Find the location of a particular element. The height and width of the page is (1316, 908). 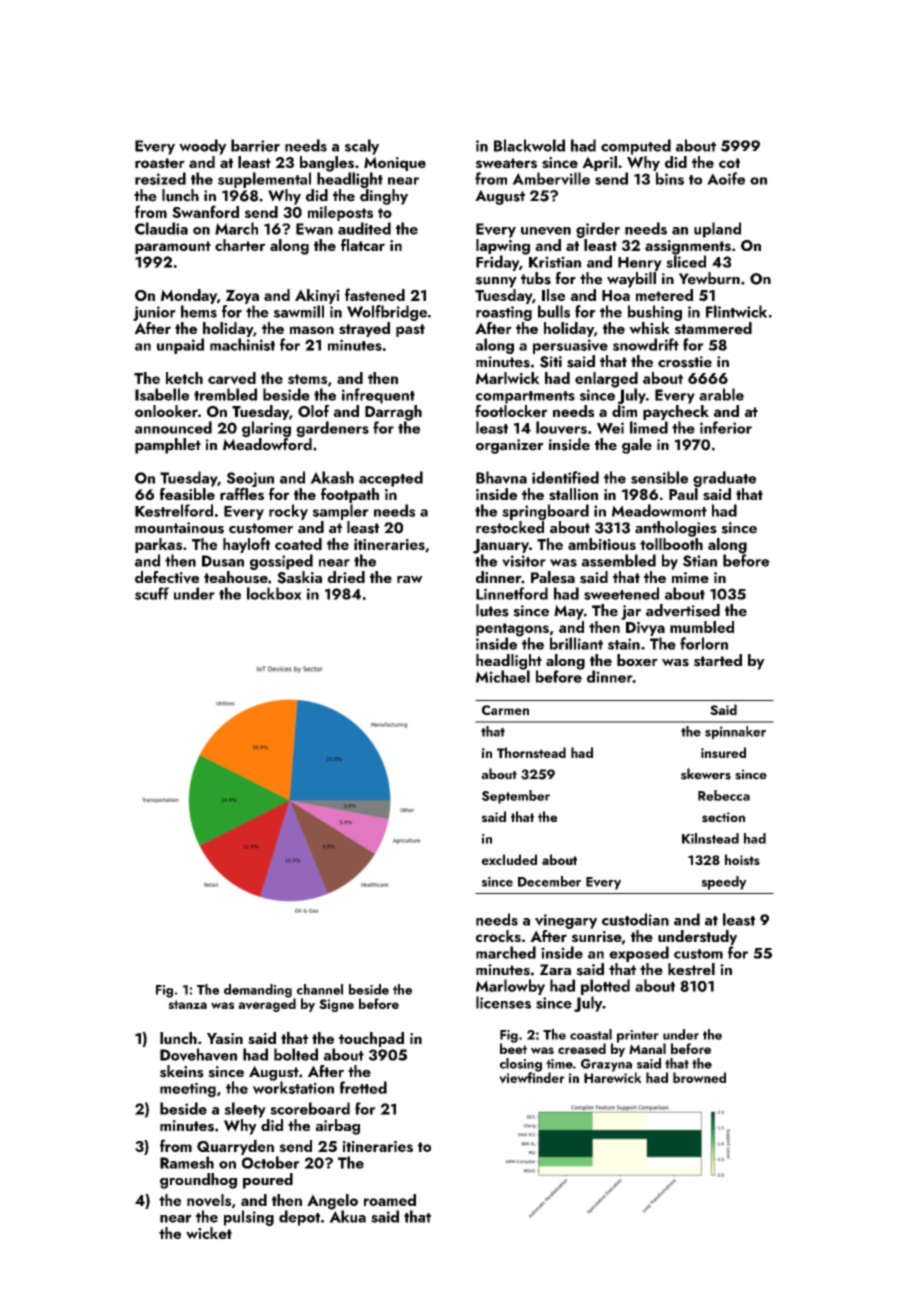

scaly is located at coordinates (361, 147).
